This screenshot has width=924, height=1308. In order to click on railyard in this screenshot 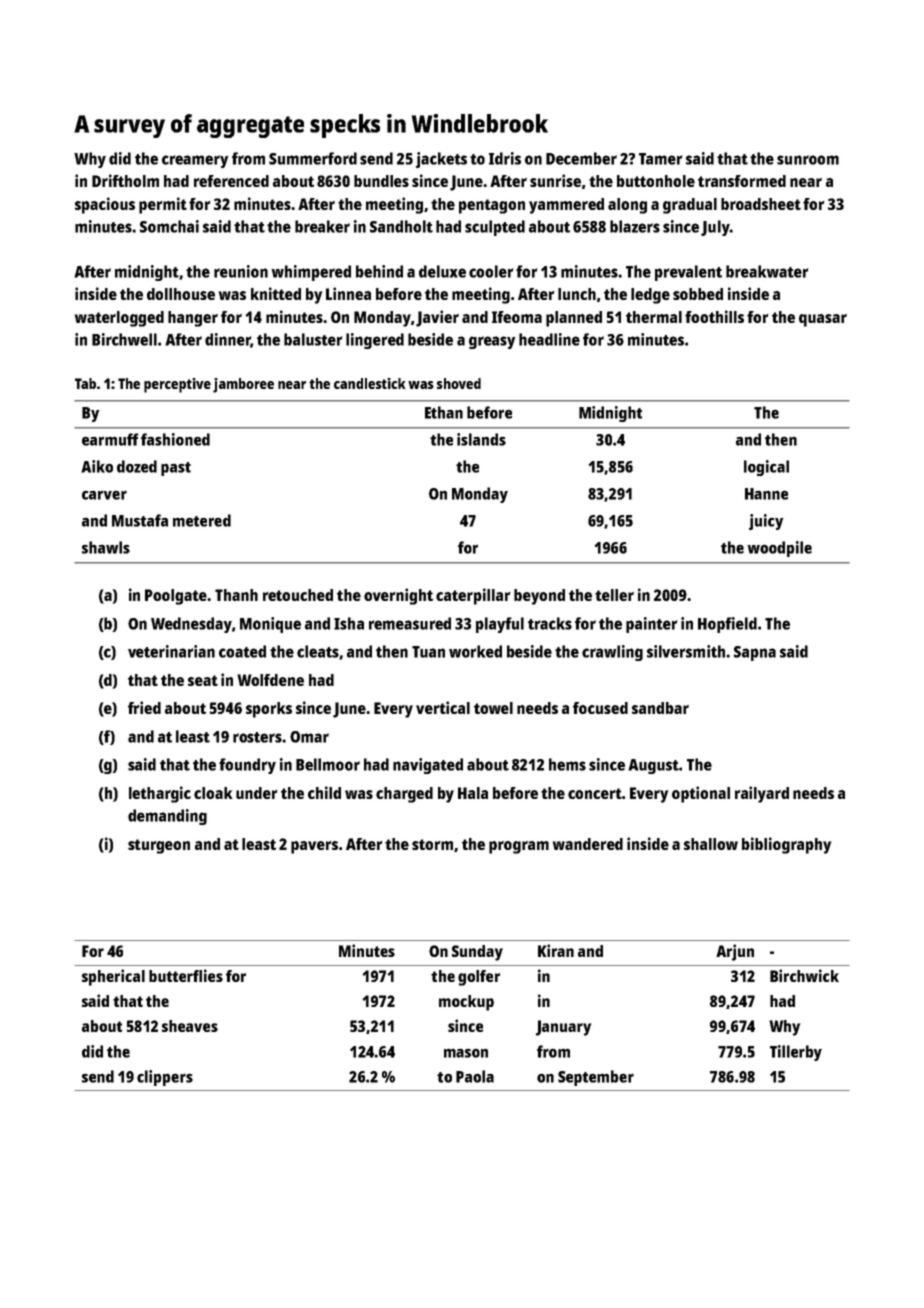, I will do `click(762, 794)`.
